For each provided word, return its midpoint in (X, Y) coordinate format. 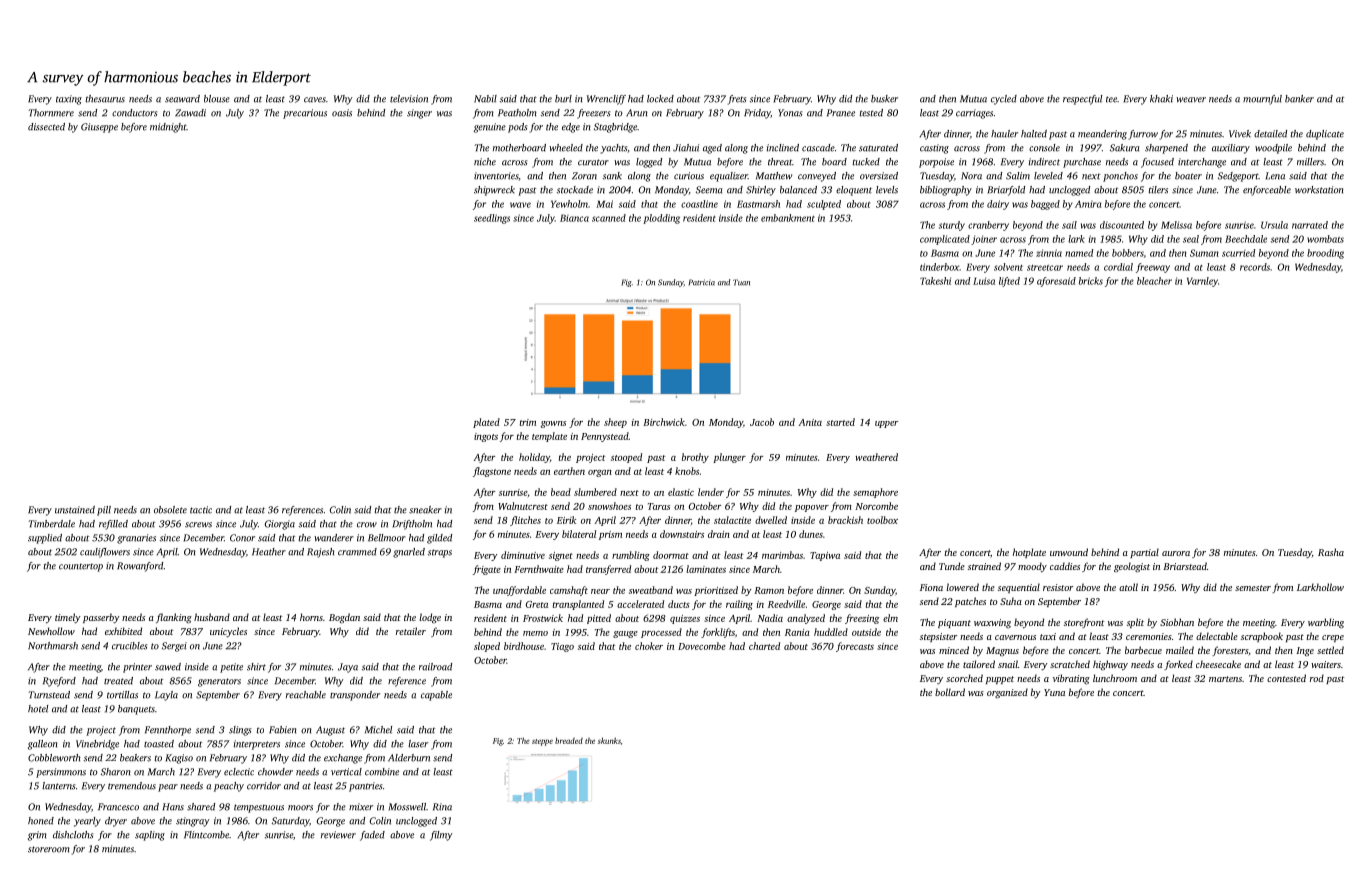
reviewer (338, 835)
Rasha (1331, 552)
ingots (486, 437)
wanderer (334, 538)
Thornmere (51, 113)
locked (660, 99)
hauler (1004, 134)
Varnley (1202, 282)
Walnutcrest (523, 506)
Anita (810, 422)
